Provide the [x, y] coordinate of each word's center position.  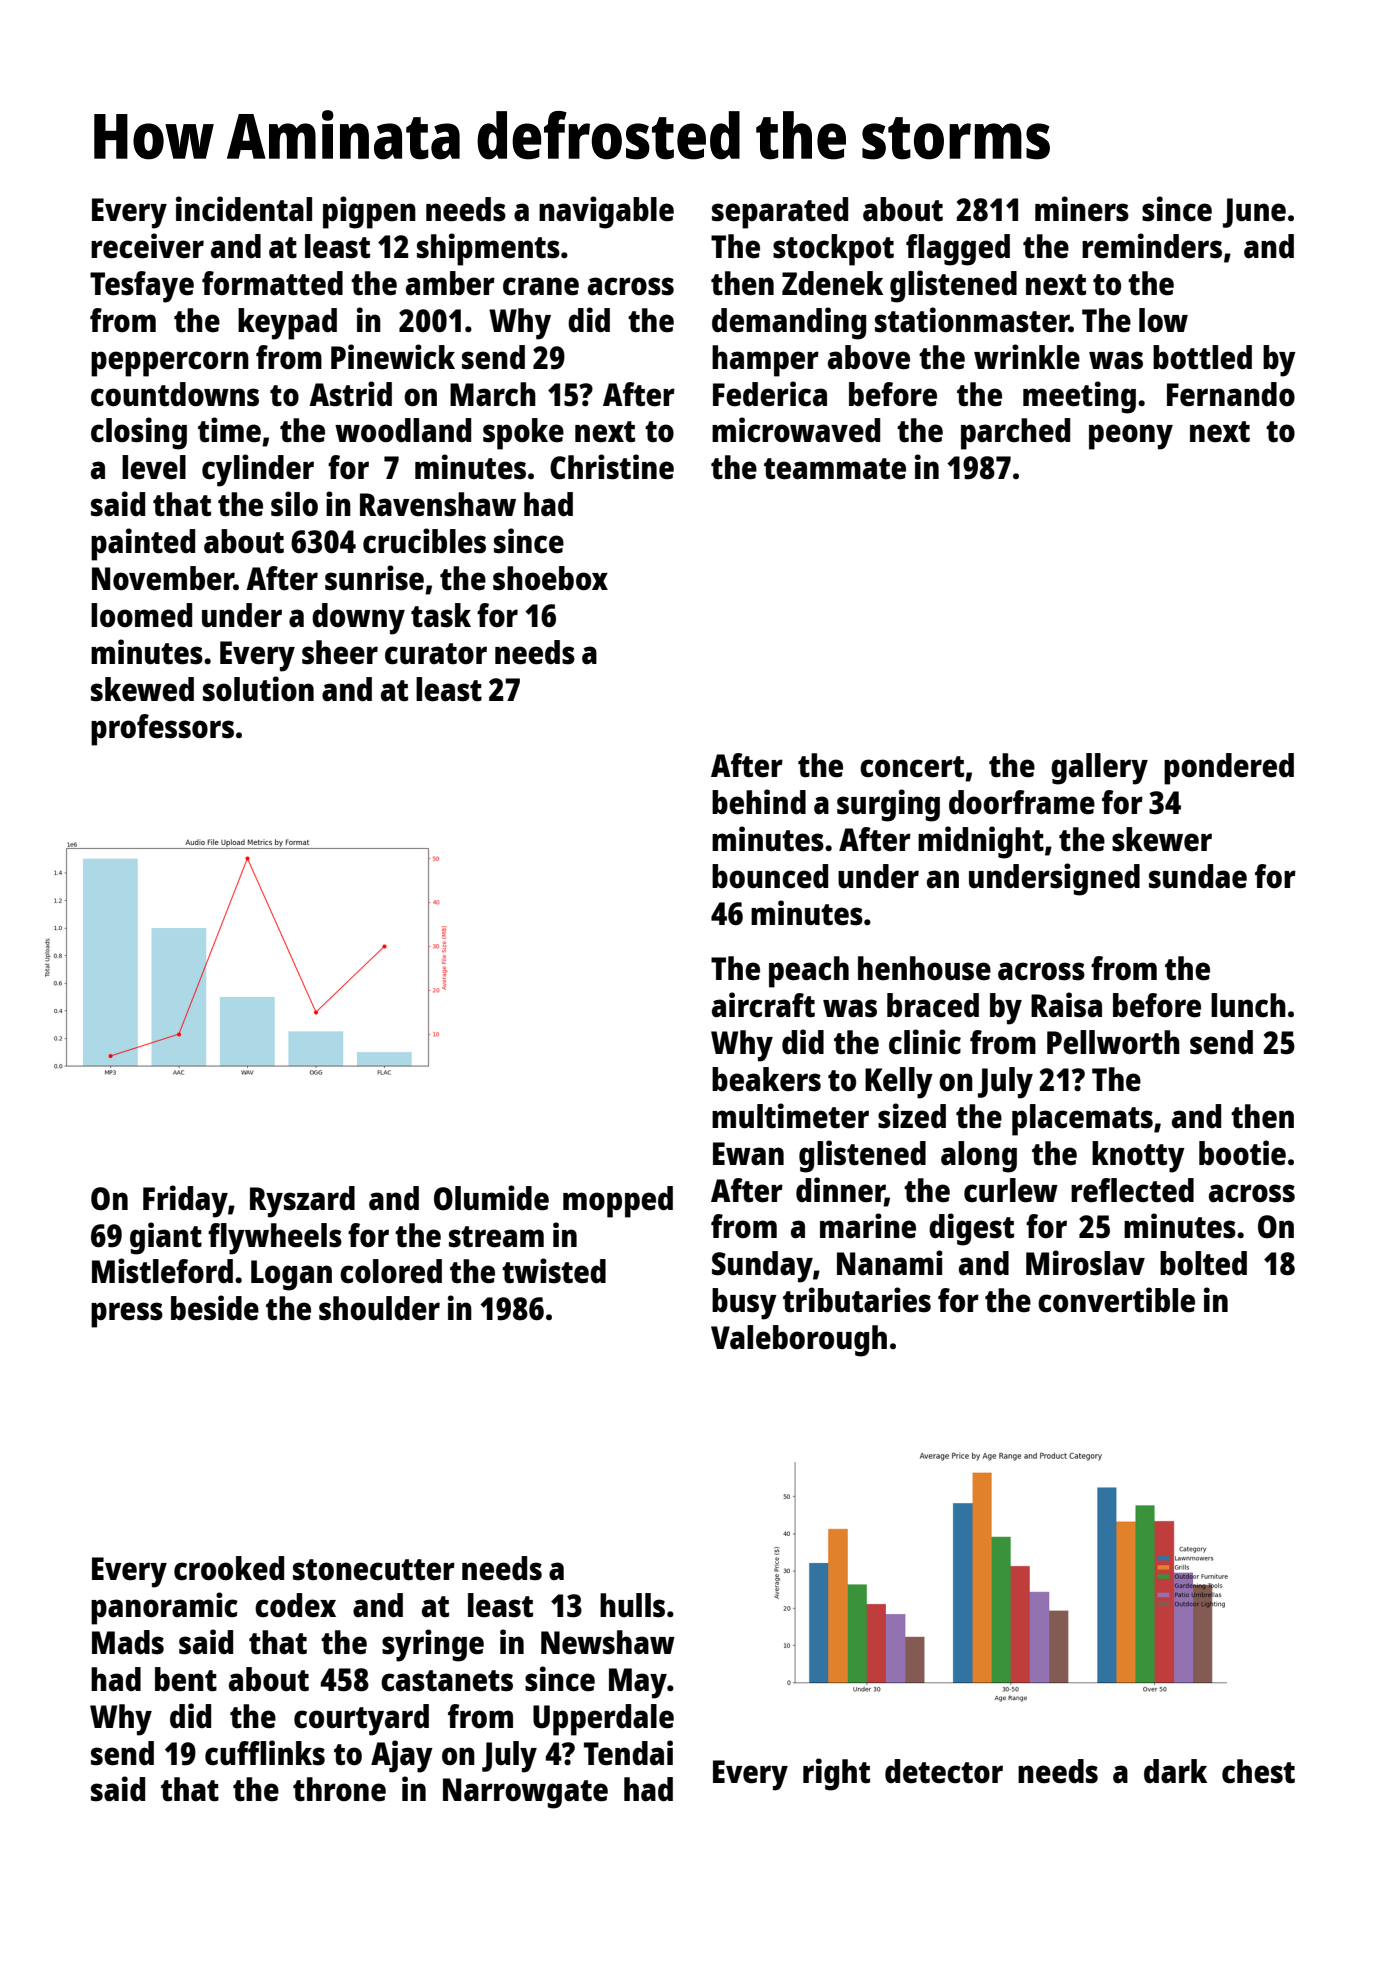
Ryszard [302, 1202]
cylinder [258, 470]
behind [759, 802]
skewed [142, 689]
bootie [1242, 1153]
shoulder [379, 1308]
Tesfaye [142, 287]
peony [1131, 437]
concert [912, 767]
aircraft [763, 1005]
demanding [789, 323]
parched [1015, 434]
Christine [612, 467]
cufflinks [265, 1753]
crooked [229, 1568]
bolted [1203, 1263]
